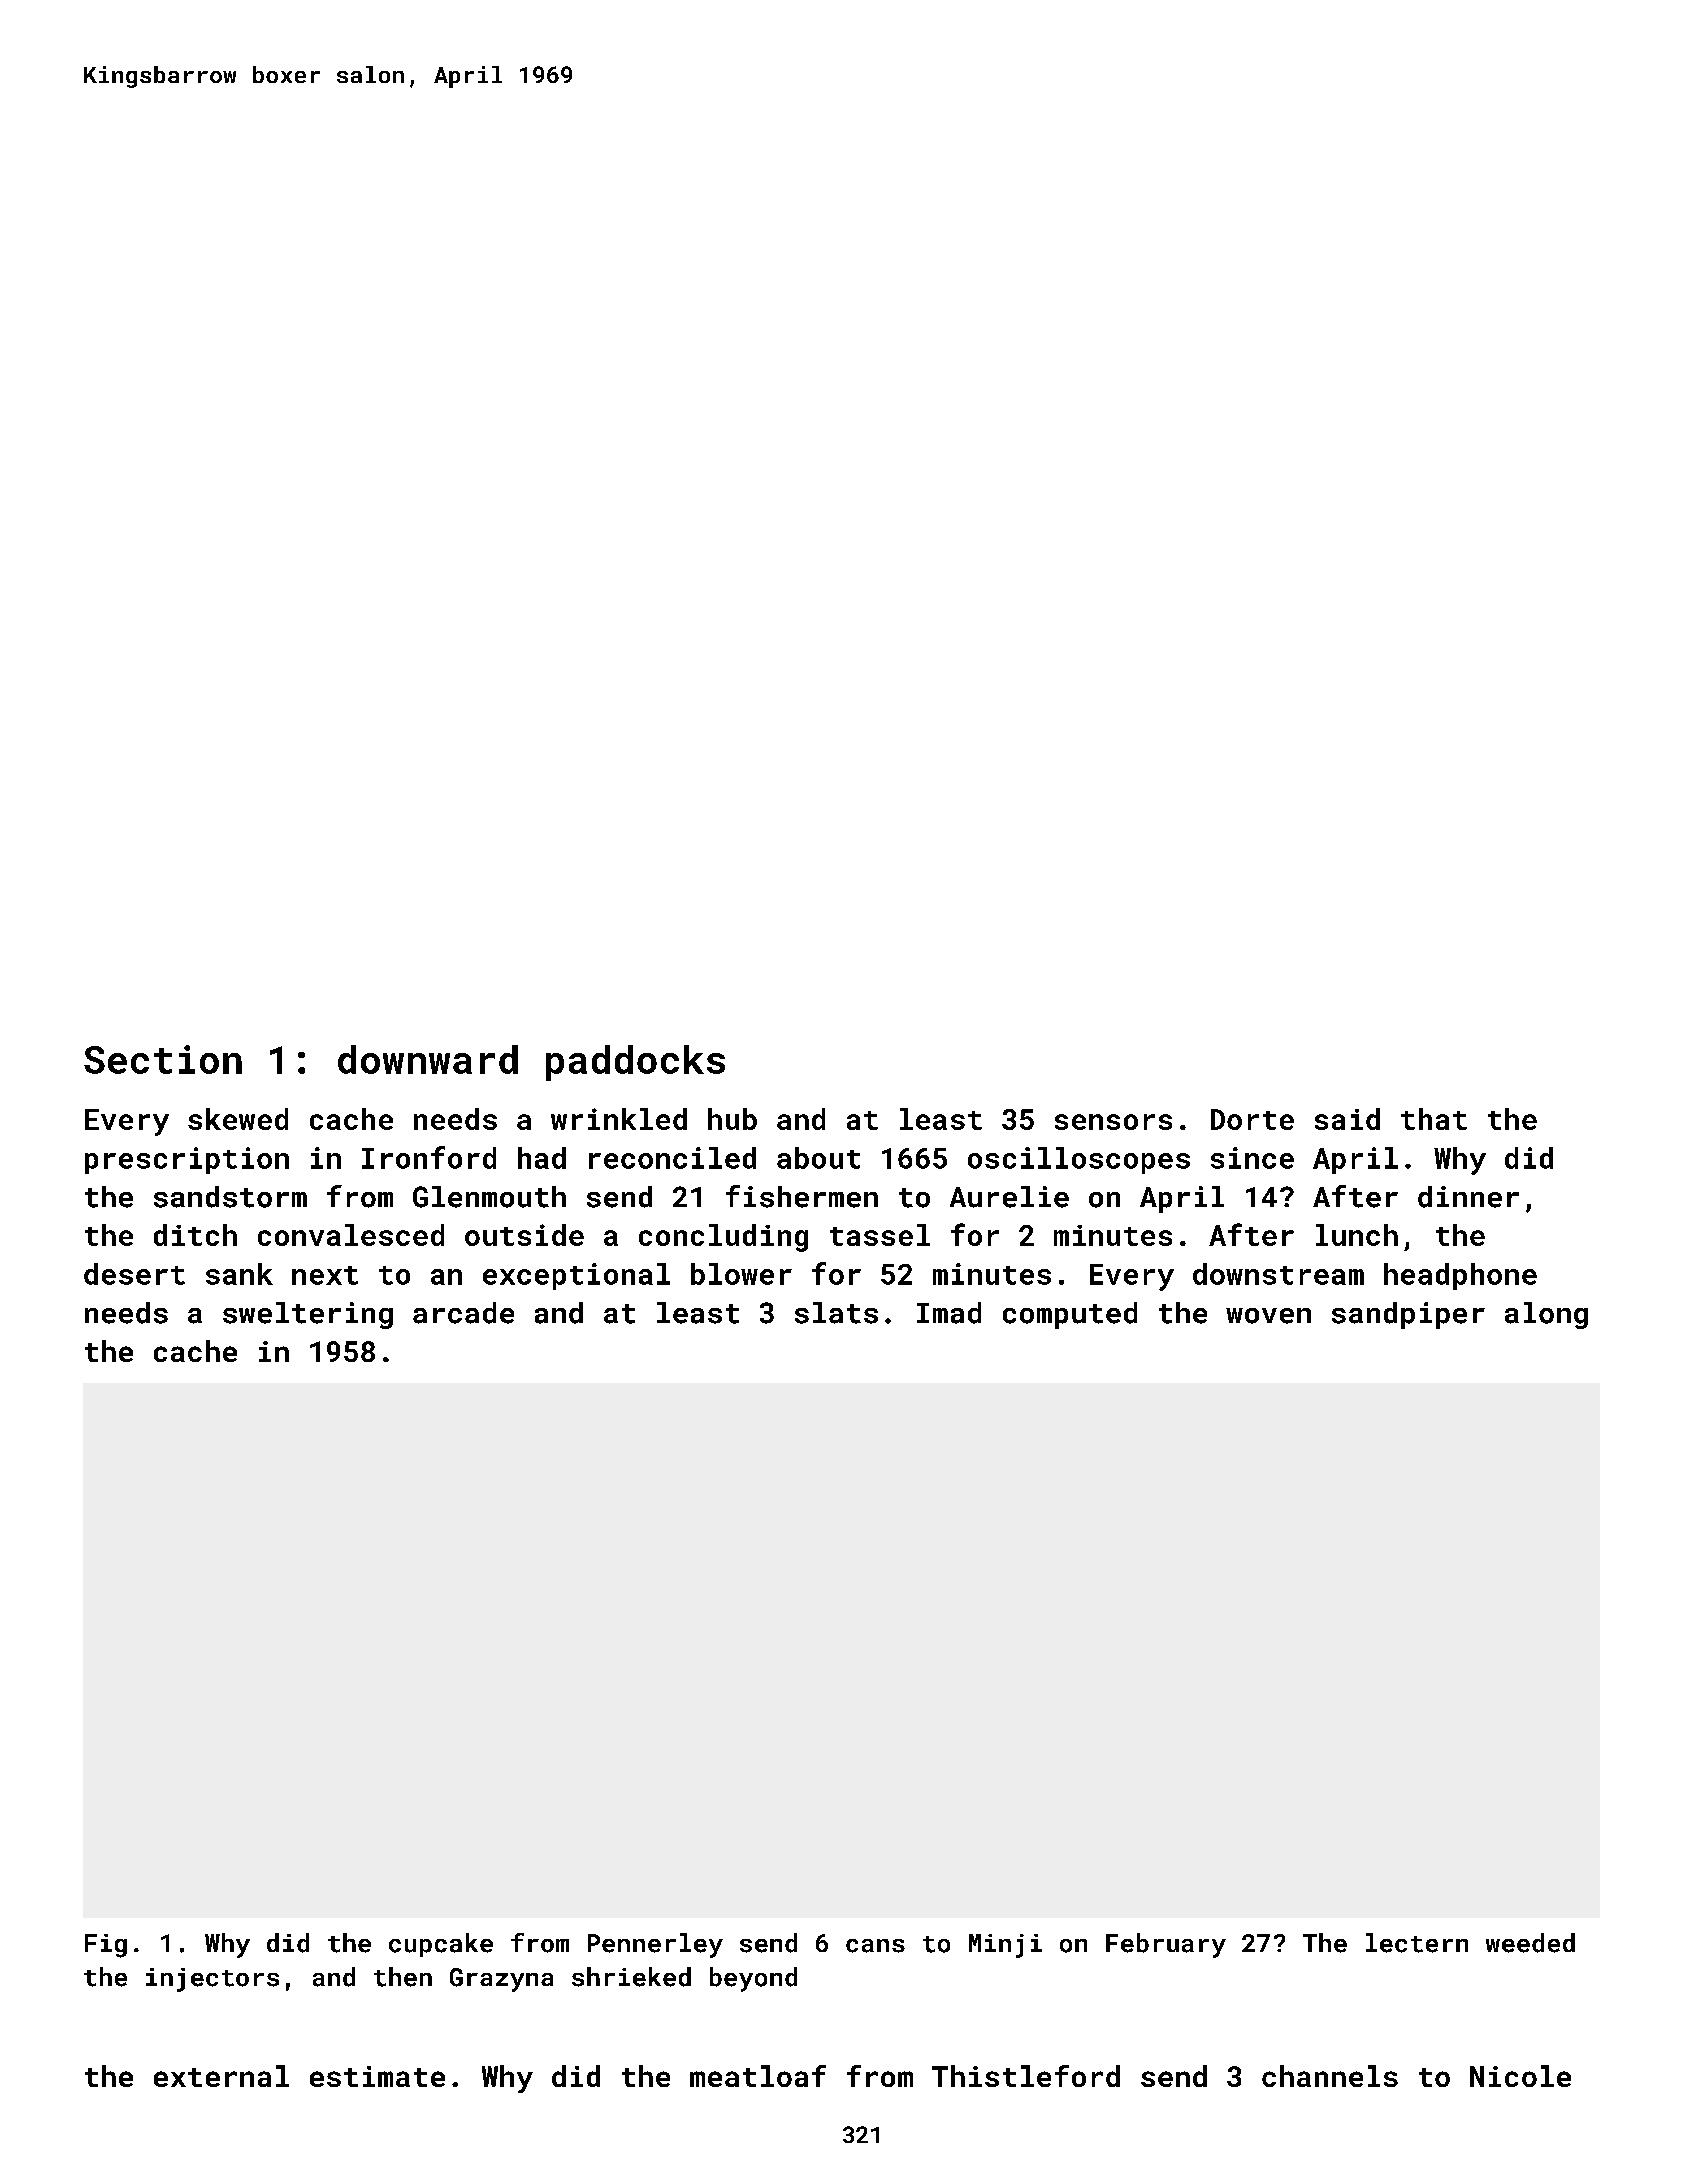  What do you see at coordinates (163, 1059) in the screenshot?
I see `Section` at bounding box center [163, 1059].
